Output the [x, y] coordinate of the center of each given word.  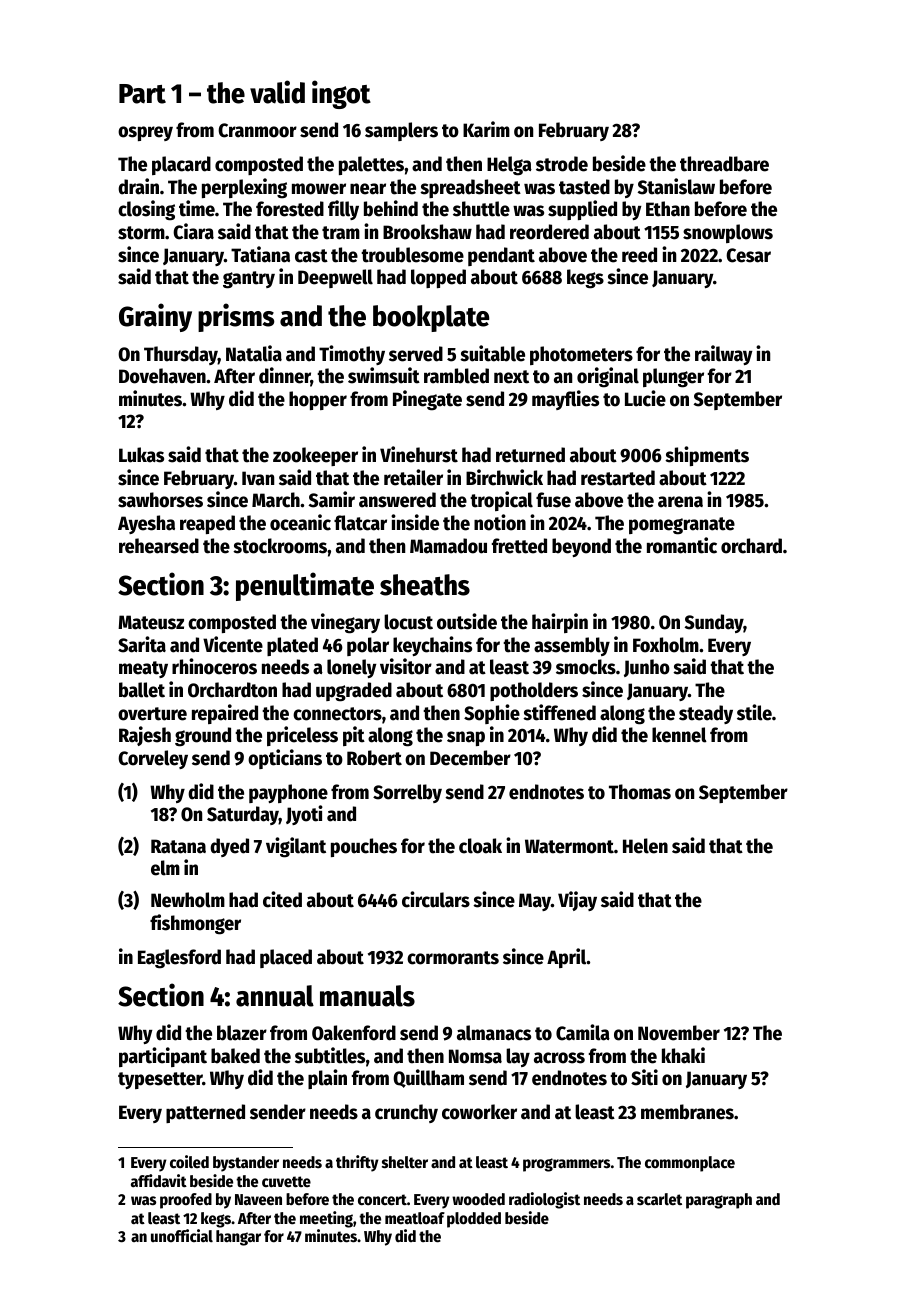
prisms [236, 317]
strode [562, 164]
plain [327, 1079]
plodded [474, 1220]
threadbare [724, 164]
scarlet [659, 1199]
